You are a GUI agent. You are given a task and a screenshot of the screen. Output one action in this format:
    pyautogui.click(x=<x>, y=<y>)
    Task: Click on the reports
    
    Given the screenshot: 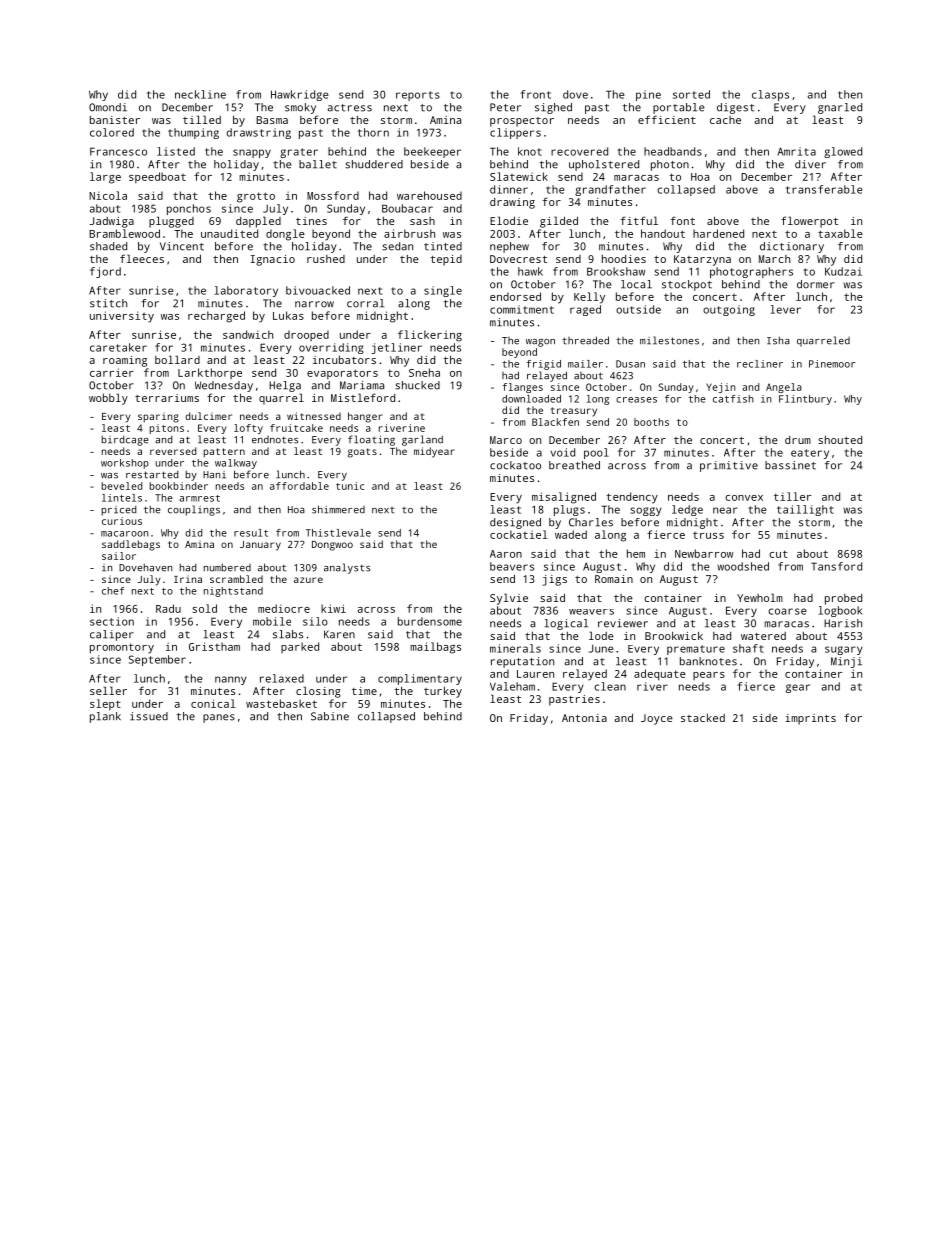 What is the action you would take?
    pyautogui.click(x=418, y=96)
